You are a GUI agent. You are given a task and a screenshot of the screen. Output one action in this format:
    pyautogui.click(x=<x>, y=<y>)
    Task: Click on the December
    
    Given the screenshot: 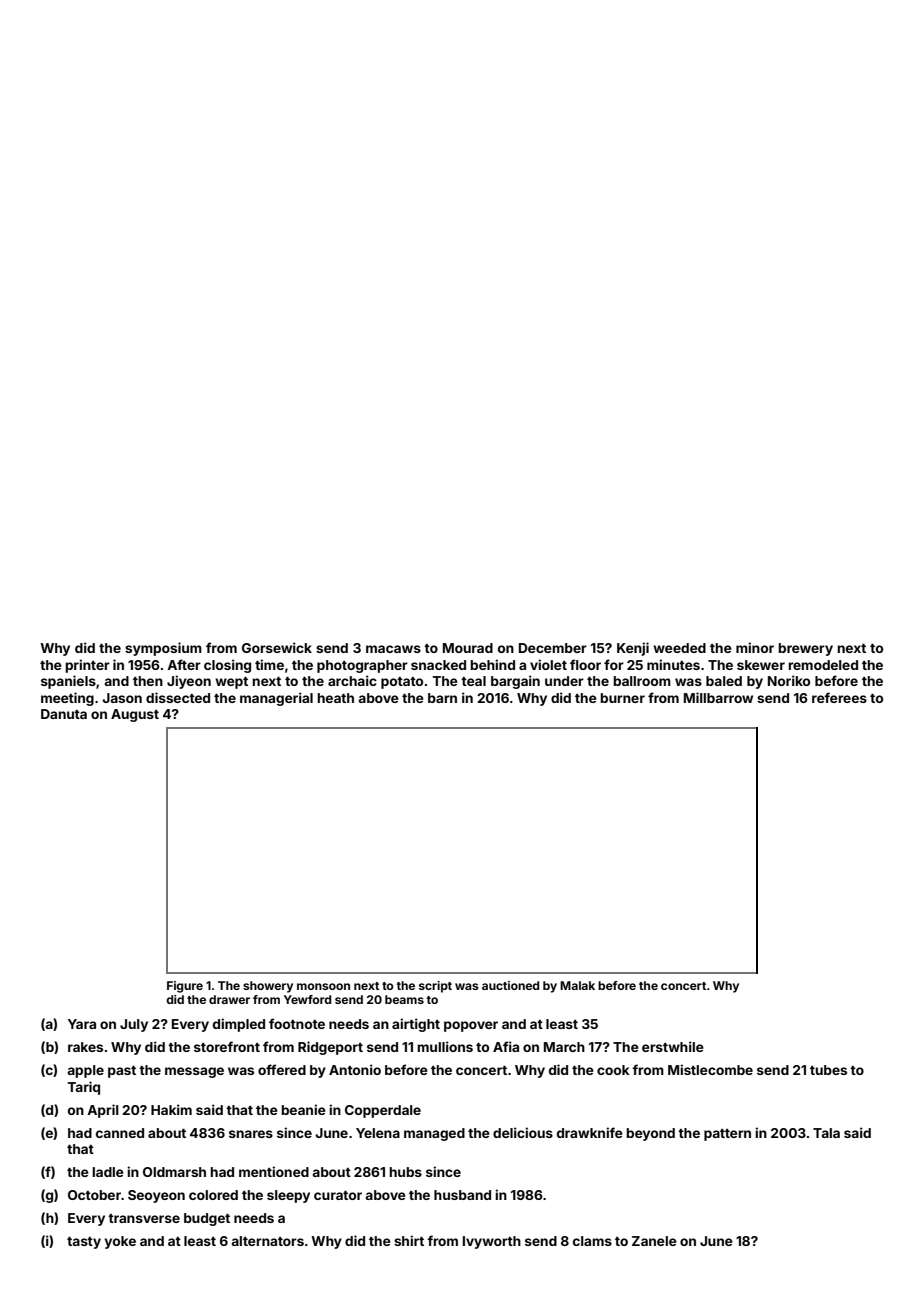 What is the action you would take?
    pyautogui.click(x=553, y=648)
